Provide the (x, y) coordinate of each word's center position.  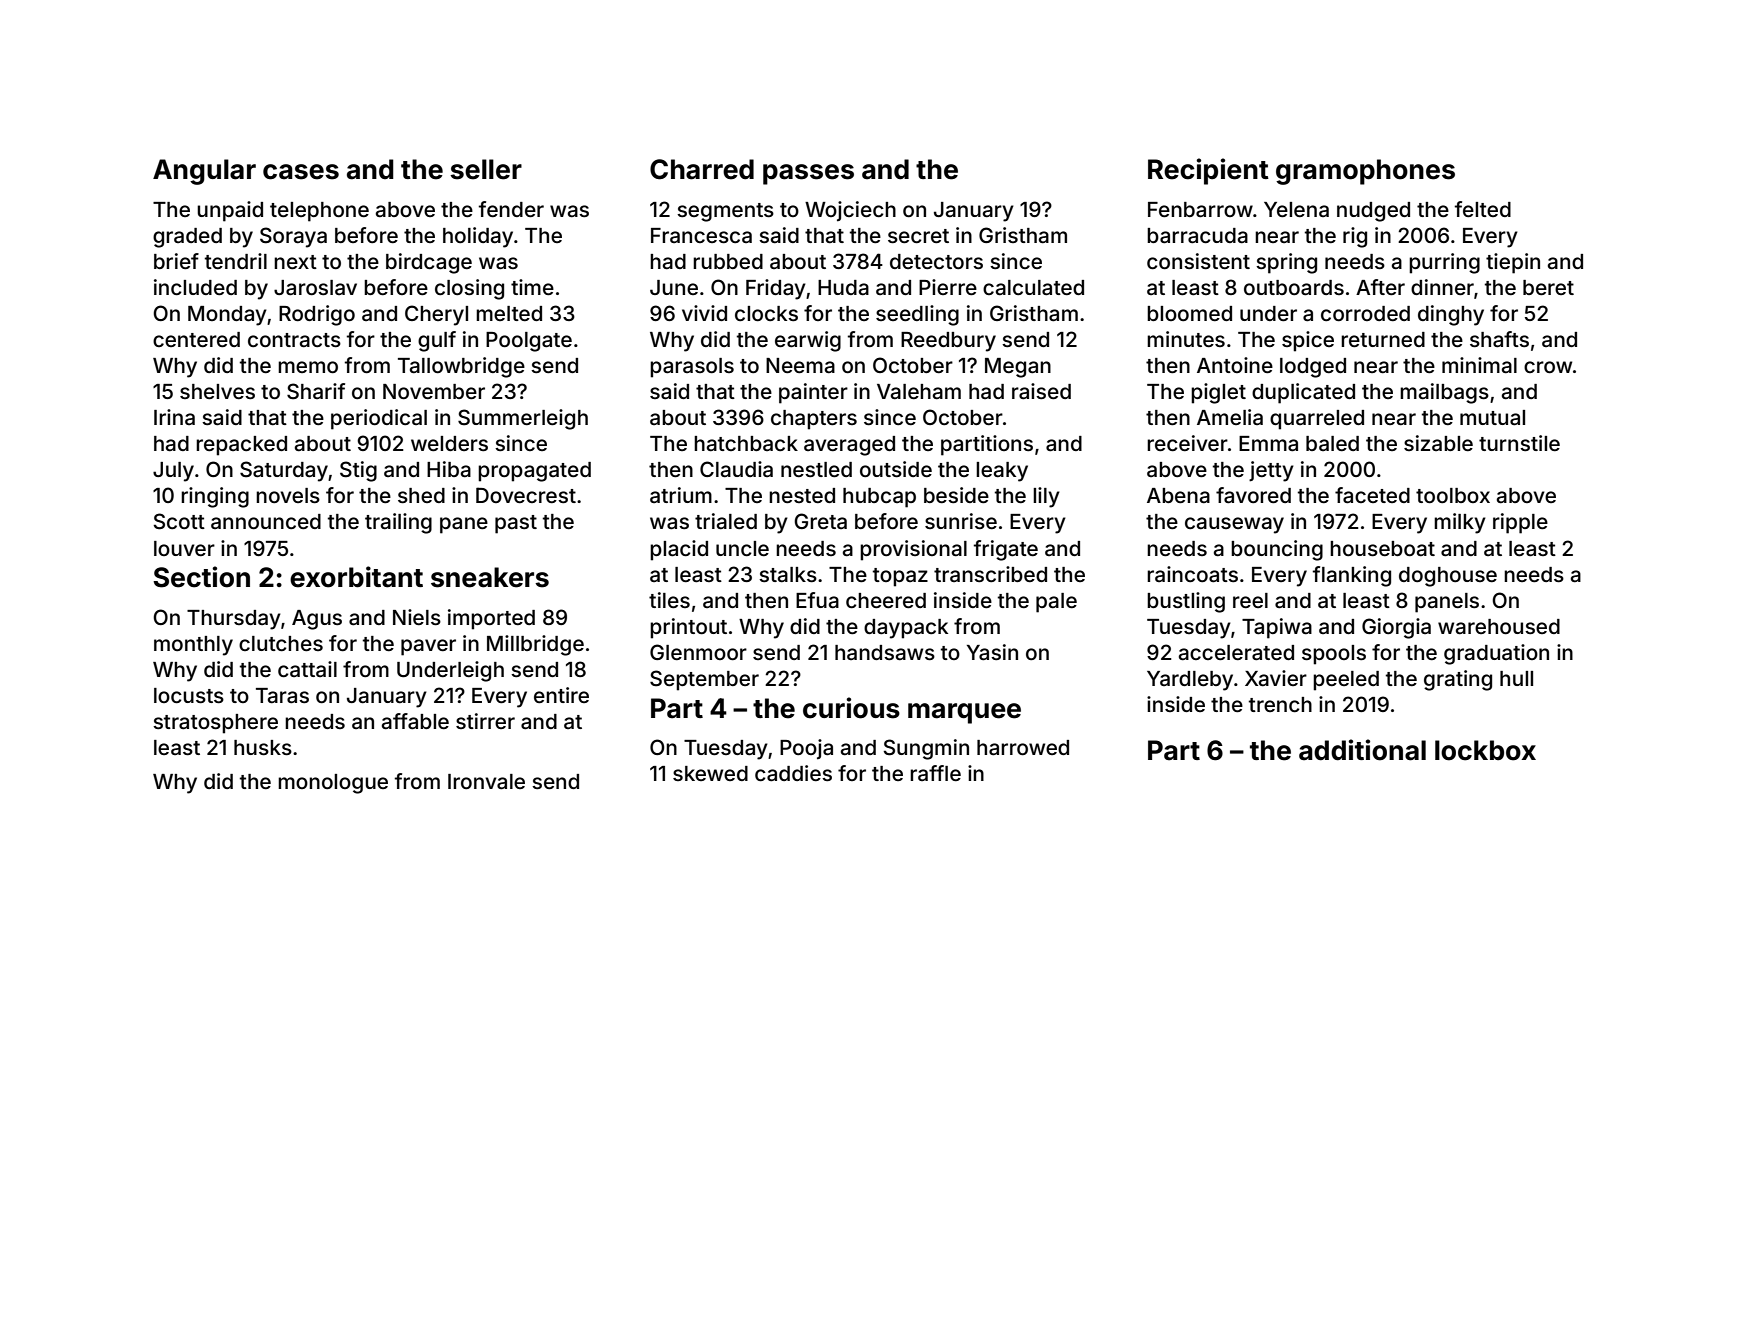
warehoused (1499, 626)
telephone (319, 212)
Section (201, 577)
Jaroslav (315, 288)
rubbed (728, 261)
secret (918, 236)
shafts (1499, 339)
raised (1041, 391)
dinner (1442, 287)
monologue (333, 784)
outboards (1294, 288)
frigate (1006, 550)
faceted (1372, 495)
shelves (217, 391)
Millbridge (535, 645)
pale (1056, 603)
